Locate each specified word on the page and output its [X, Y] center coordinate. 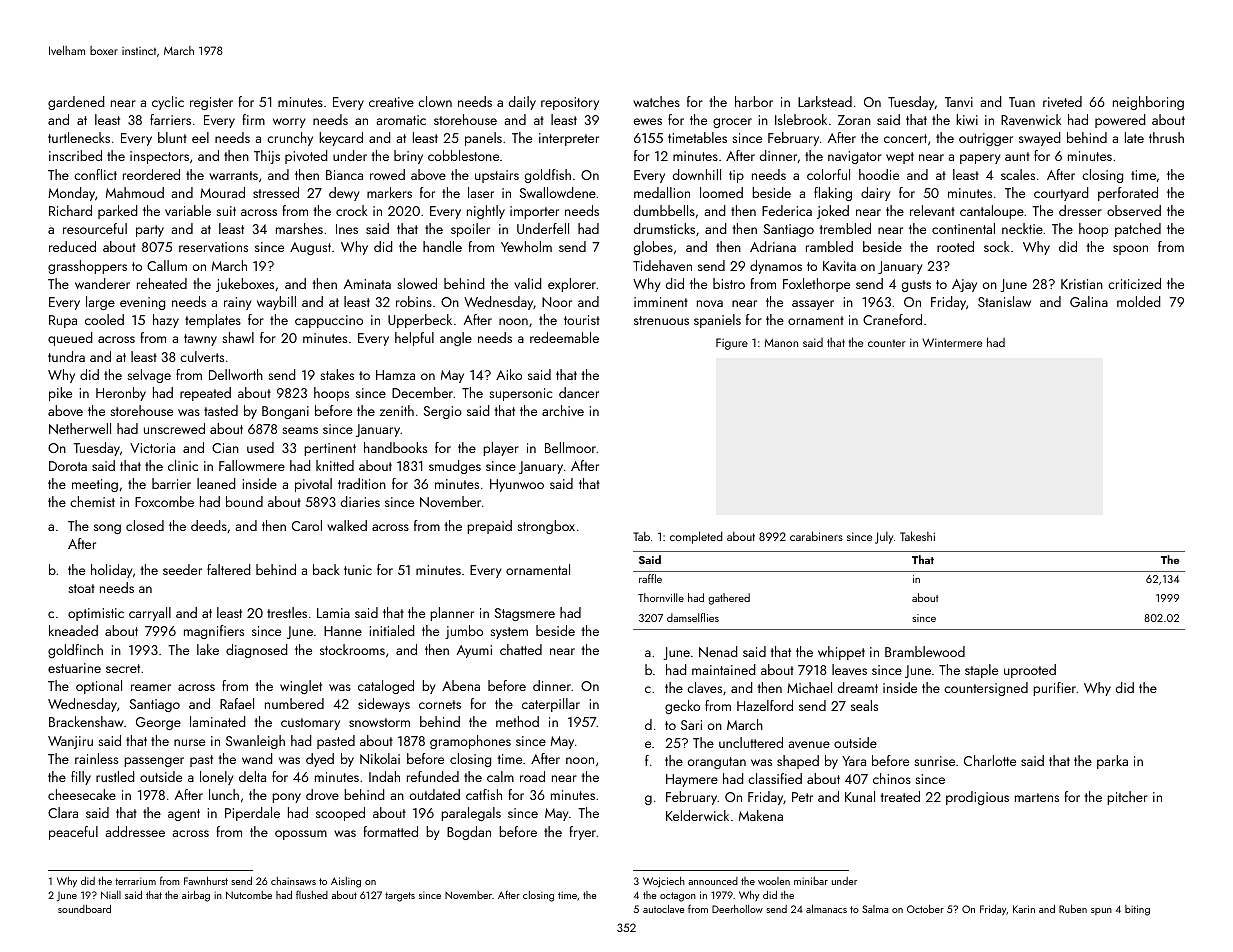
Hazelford [765, 705]
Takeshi [917, 536]
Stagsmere [525, 614]
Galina [1089, 301]
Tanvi [959, 102]
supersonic [520, 394]
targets [400, 897]
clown [435, 101]
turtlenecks [79, 137]
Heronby [121, 394]
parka [1112, 762]
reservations [213, 247]
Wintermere [952, 342]
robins [414, 301]
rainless [96, 758]
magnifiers [214, 632]
